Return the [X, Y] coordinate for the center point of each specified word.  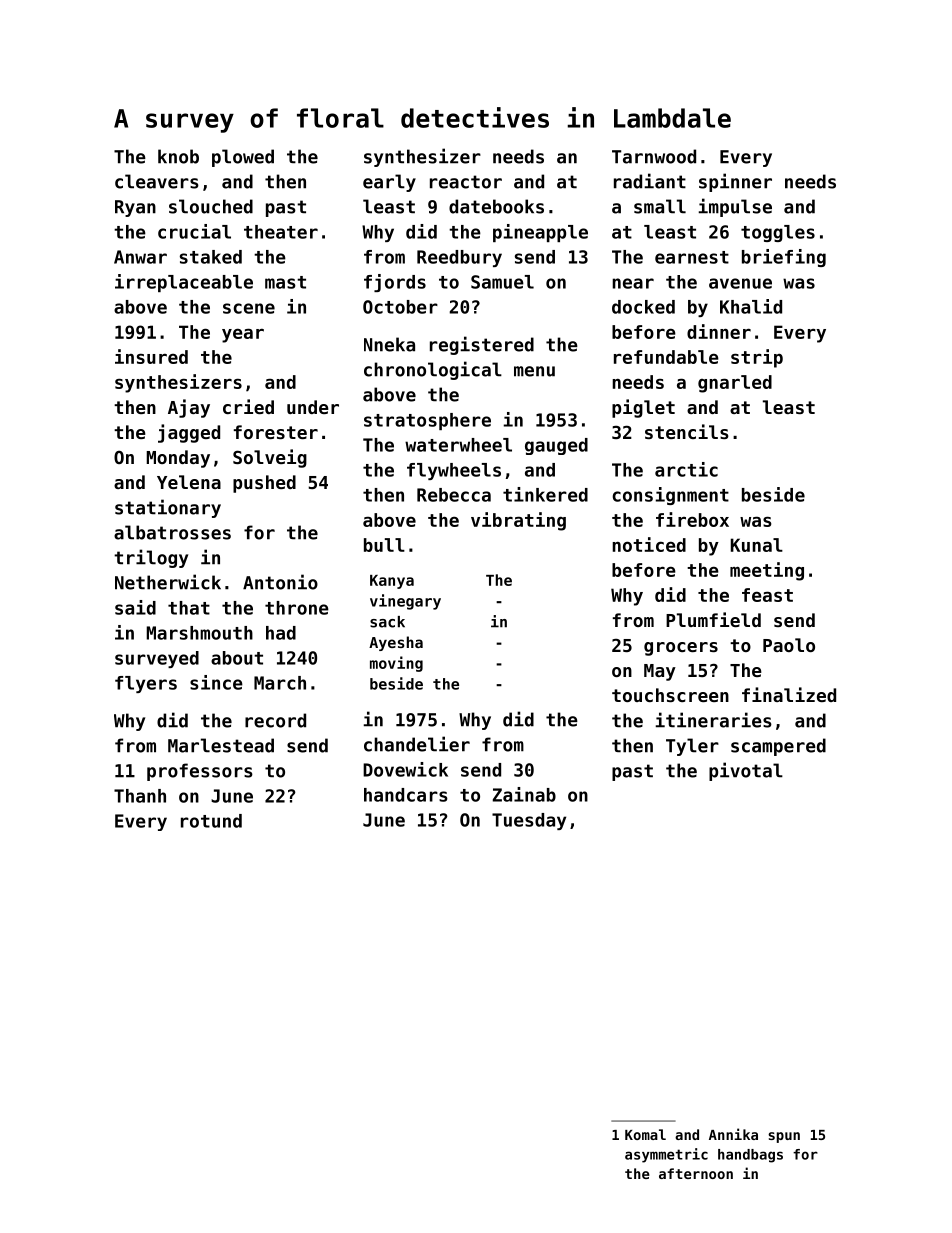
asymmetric [666, 1155]
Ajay [189, 408]
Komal [645, 1134]
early [389, 183]
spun [784, 1137]
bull [384, 545]
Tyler [692, 747]
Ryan [135, 208]
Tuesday [529, 821]
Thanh [140, 796]
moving [396, 664]
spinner [735, 182]
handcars [406, 795]
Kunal [757, 545]
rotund [211, 821]
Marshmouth [199, 633]
